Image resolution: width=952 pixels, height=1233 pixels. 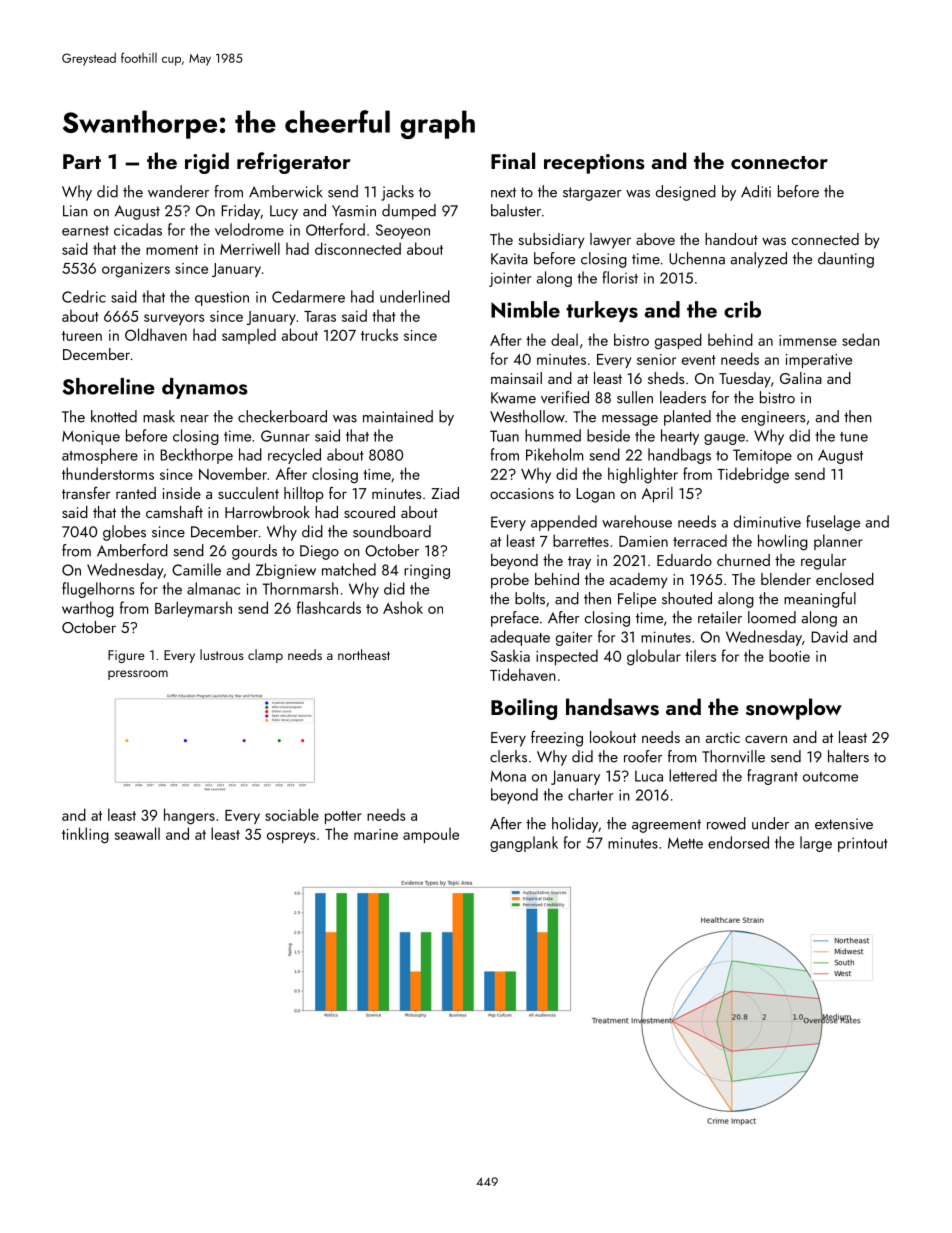 What do you see at coordinates (779, 162) in the screenshot?
I see `connector` at bounding box center [779, 162].
